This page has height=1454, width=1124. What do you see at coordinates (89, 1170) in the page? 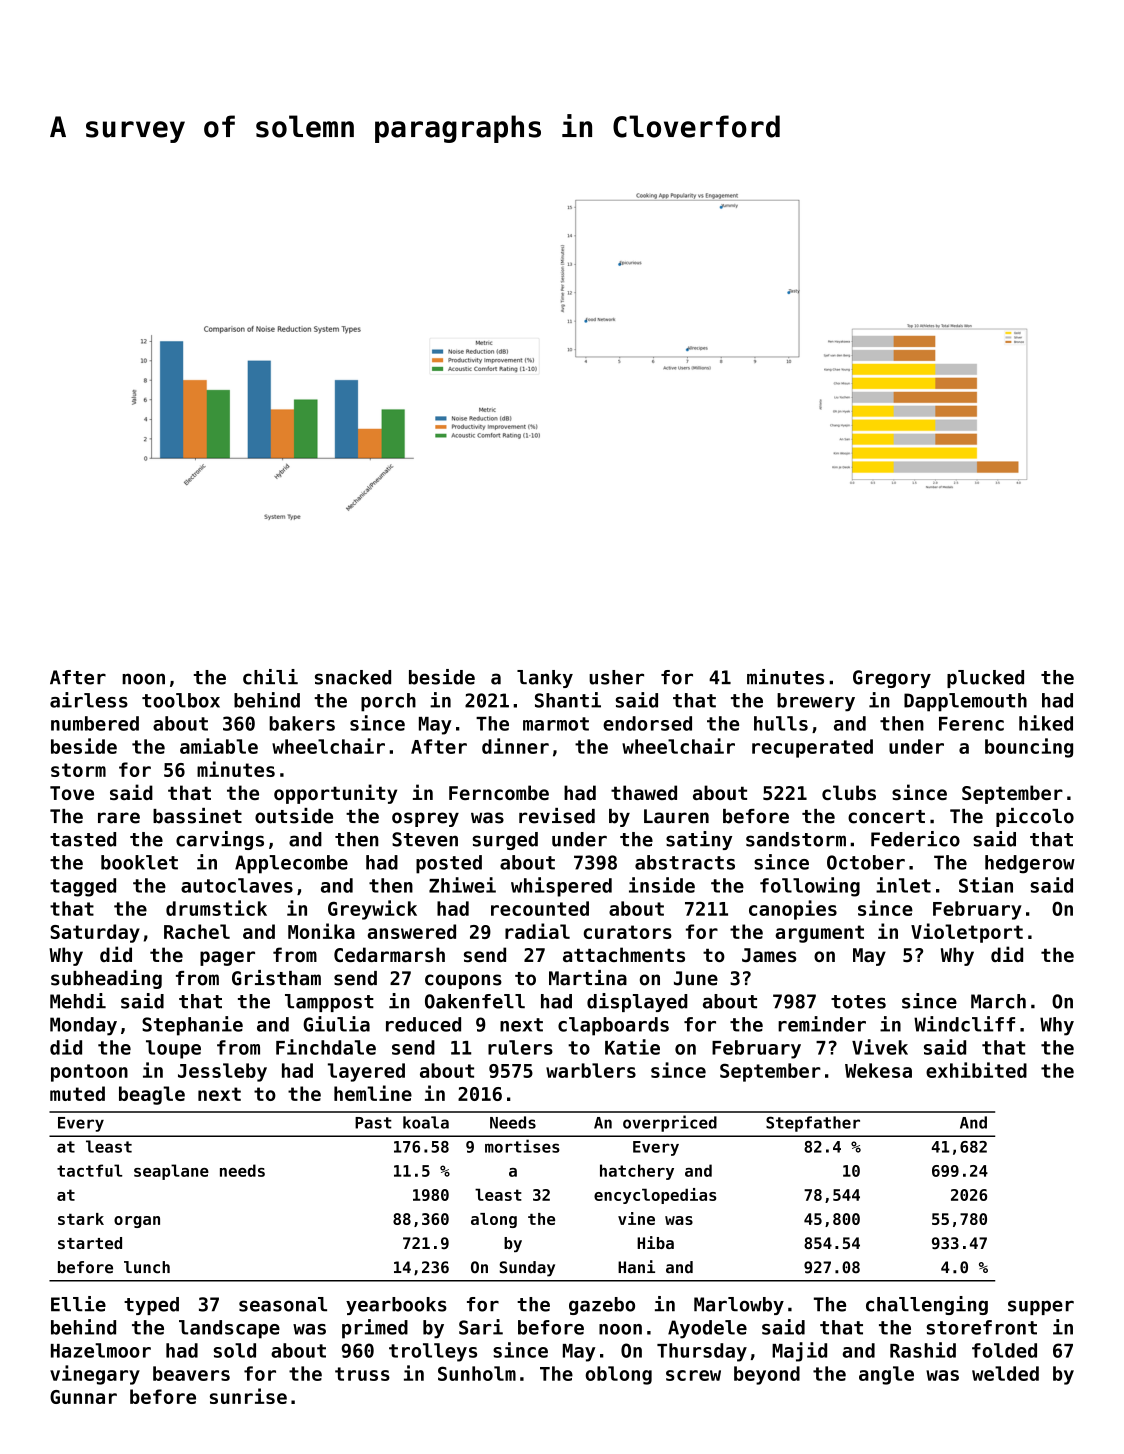
I see `tactful` at bounding box center [89, 1170].
